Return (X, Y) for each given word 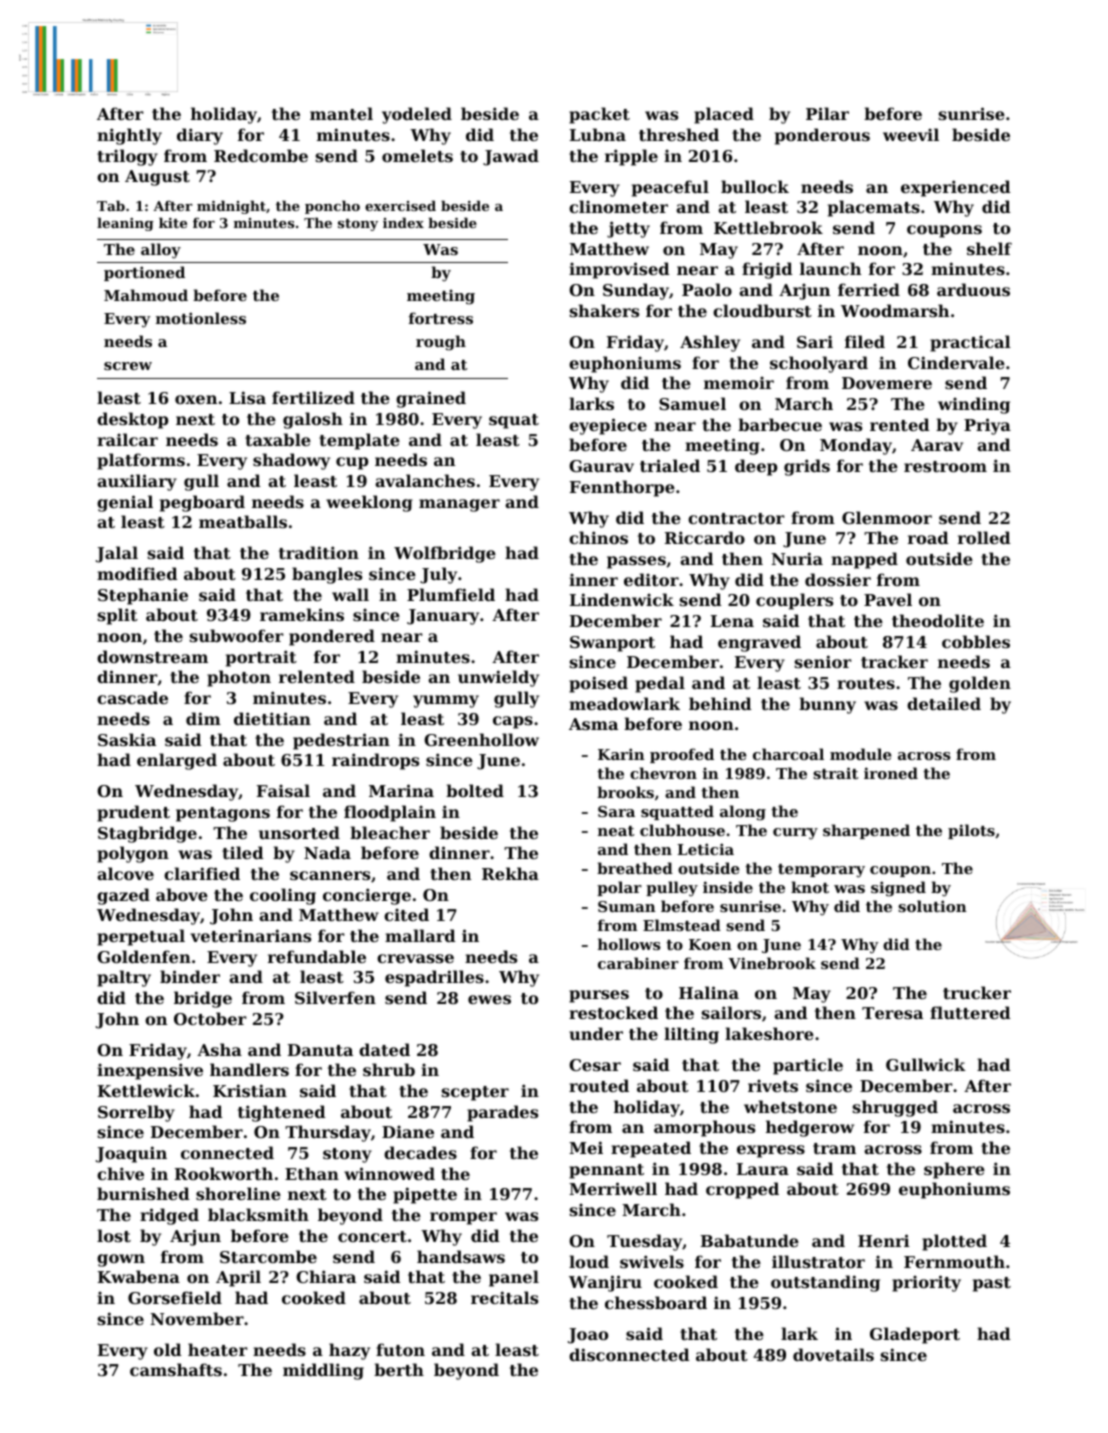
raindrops (375, 761)
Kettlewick (146, 1090)
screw (128, 366)
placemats (874, 208)
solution (932, 906)
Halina (709, 992)
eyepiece (608, 426)
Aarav (937, 445)
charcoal (788, 754)
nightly (129, 136)
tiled (243, 852)
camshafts (176, 1369)
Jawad (511, 157)
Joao (588, 1336)
